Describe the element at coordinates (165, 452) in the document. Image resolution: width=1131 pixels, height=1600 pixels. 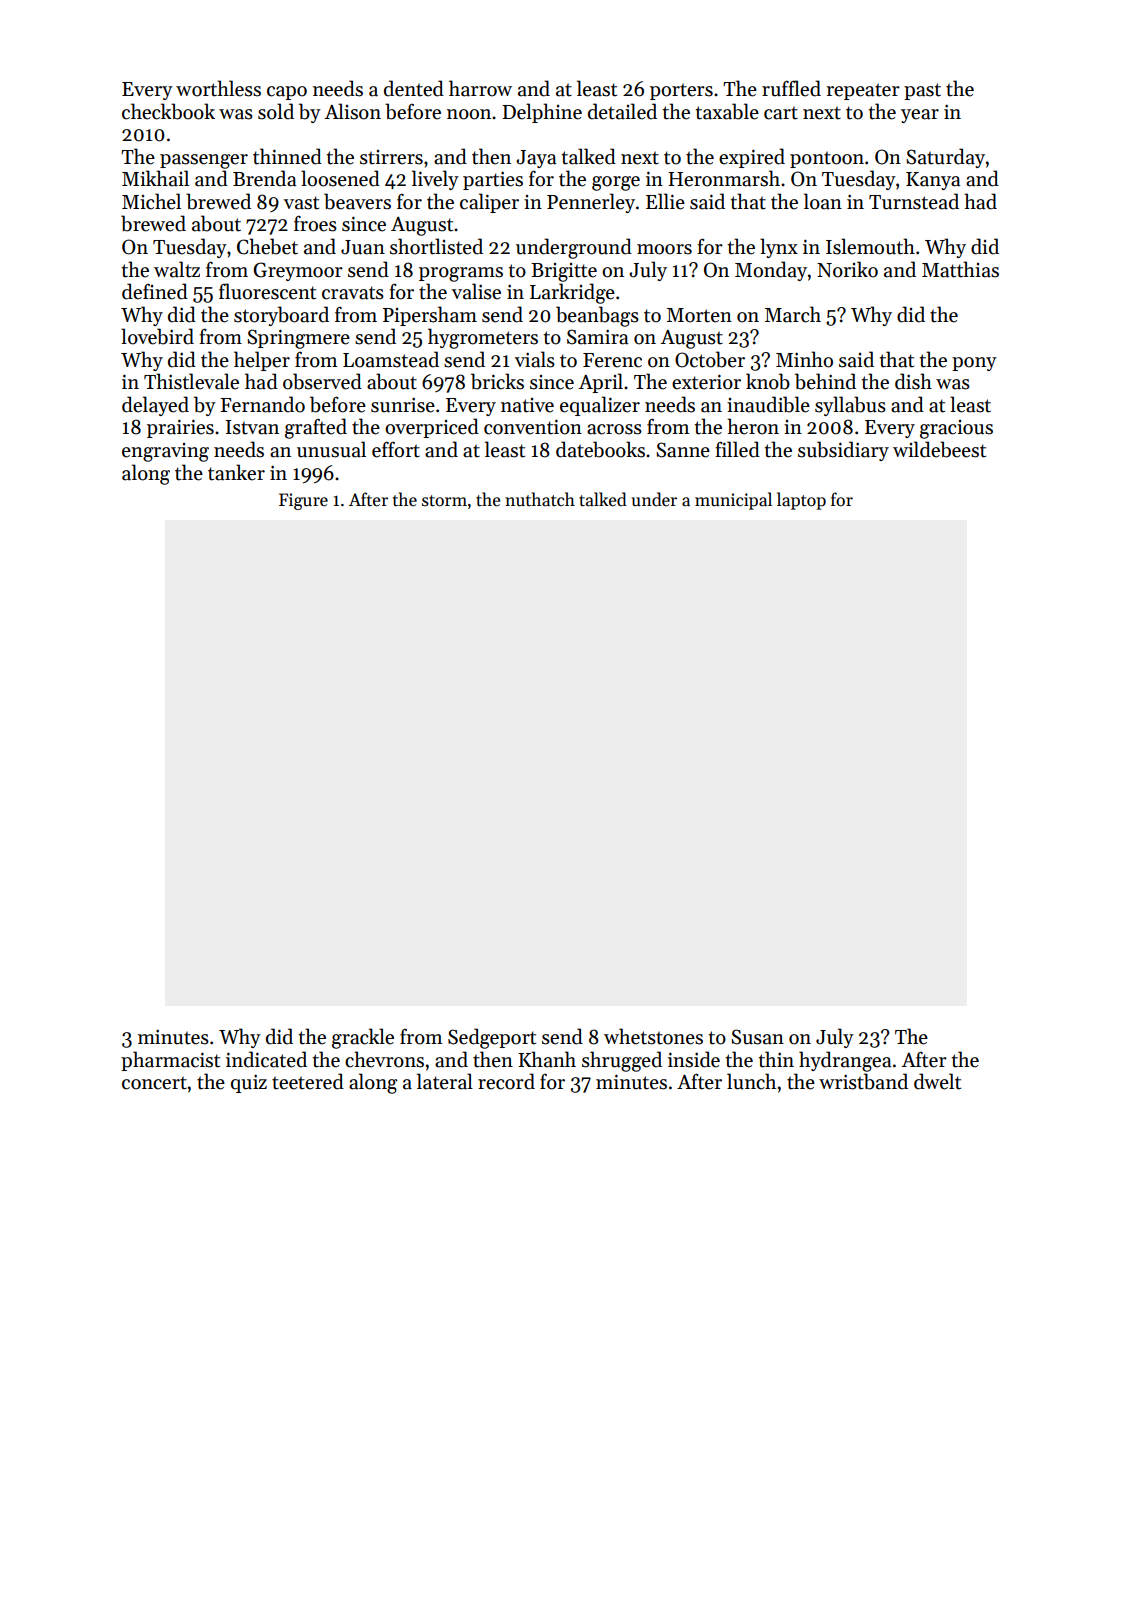
I see `engraving` at that location.
